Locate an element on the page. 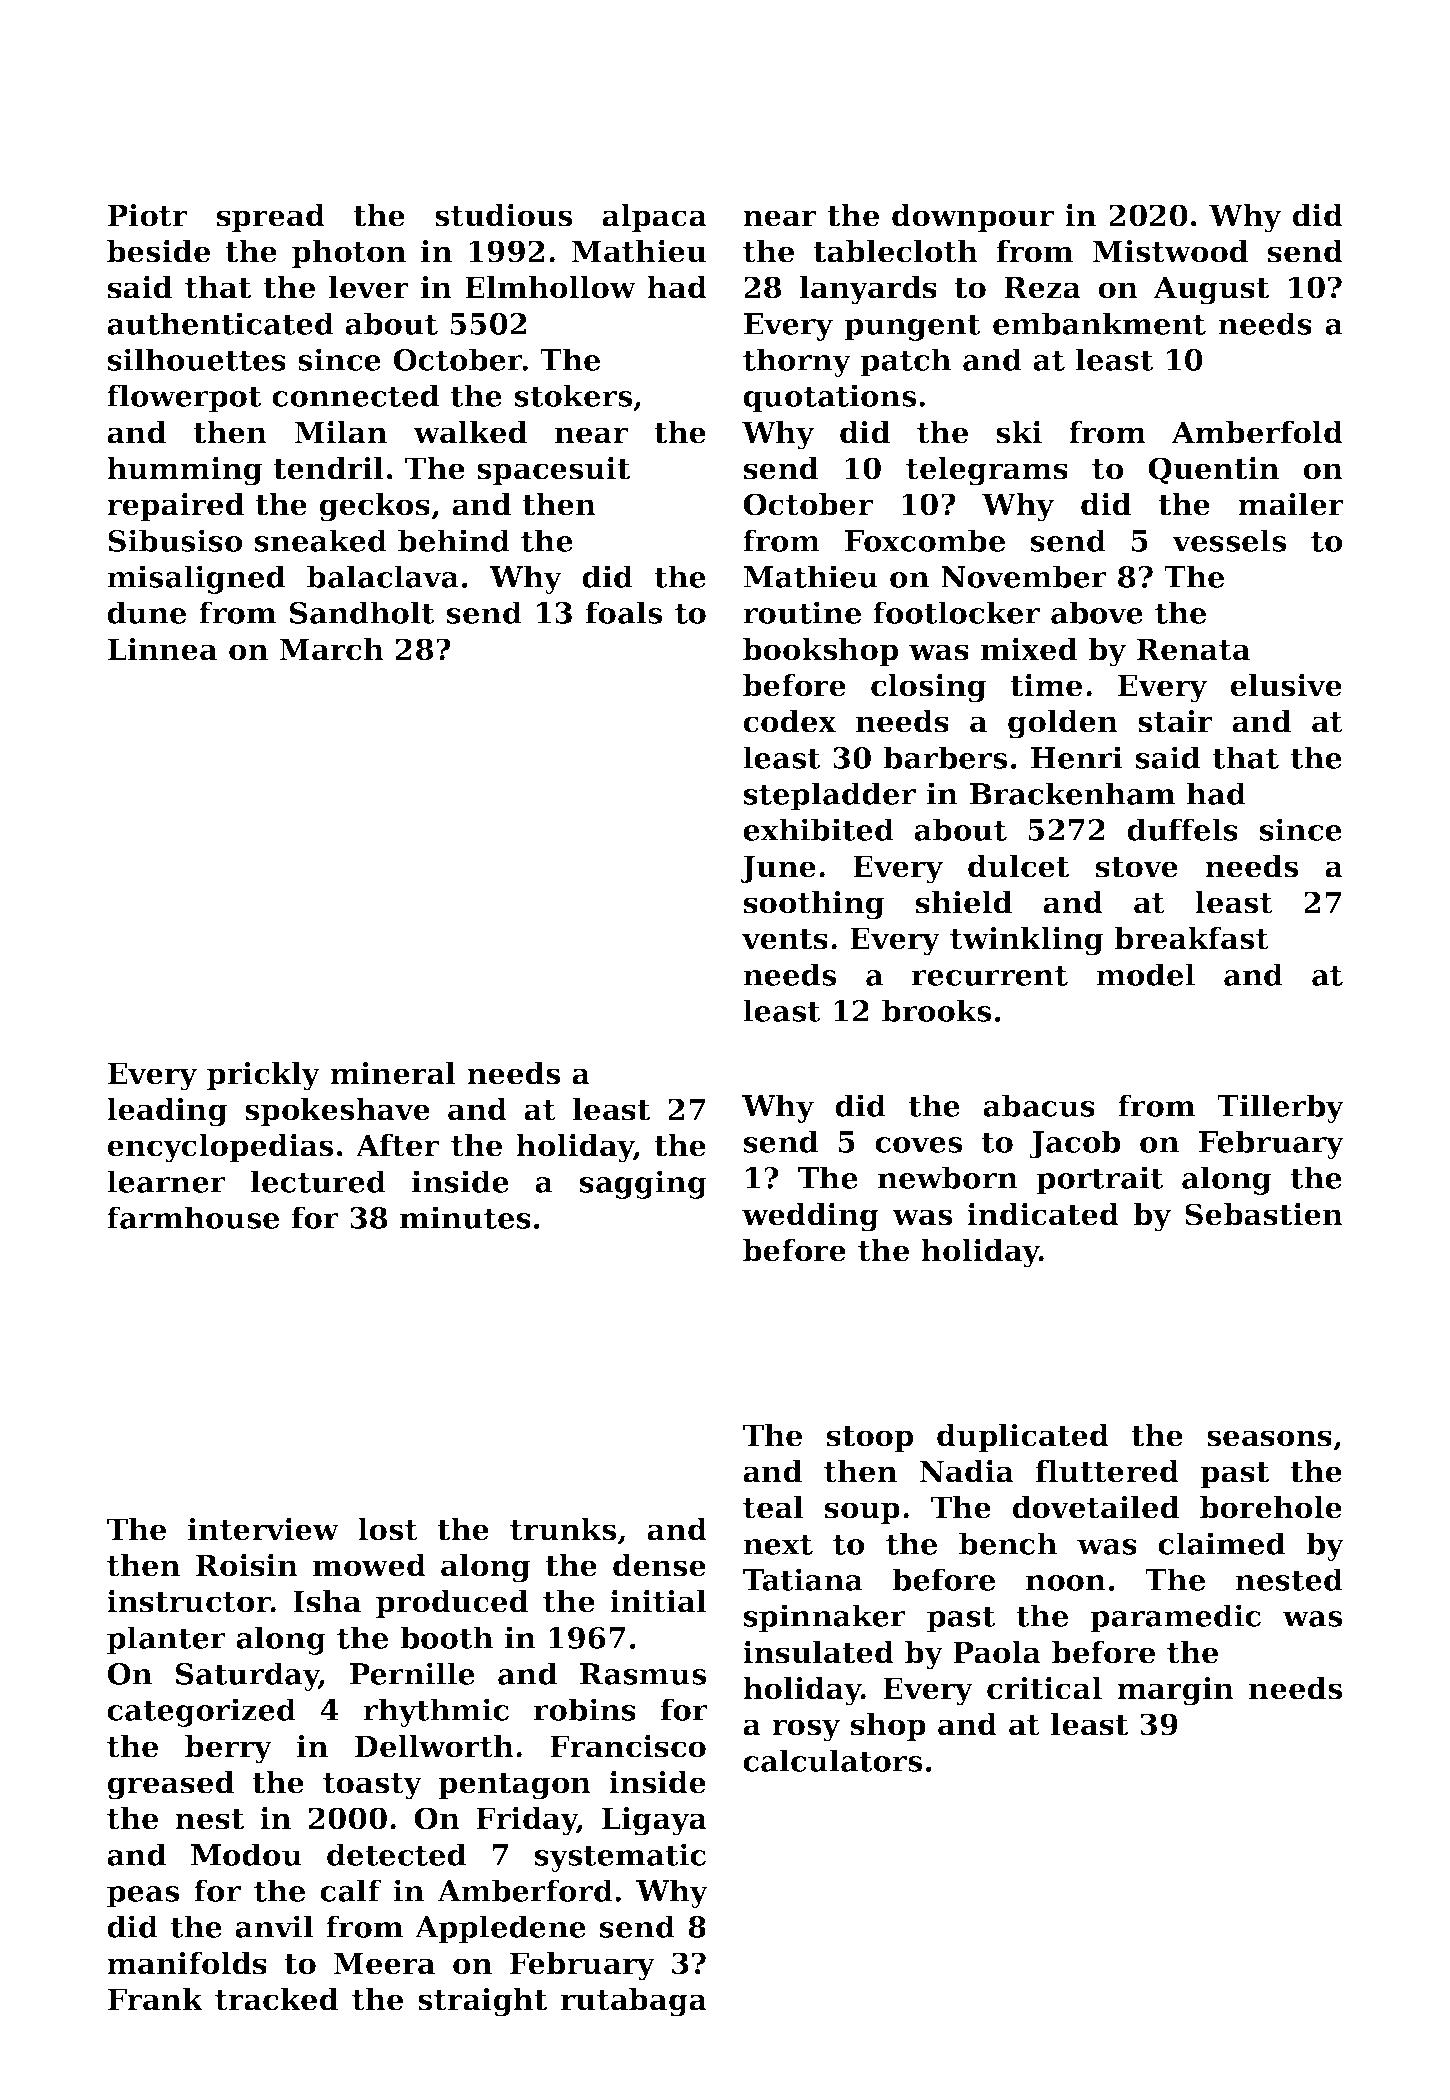 The height and width of the page is (2100, 1450). spread is located at coordinates (271, 218).
